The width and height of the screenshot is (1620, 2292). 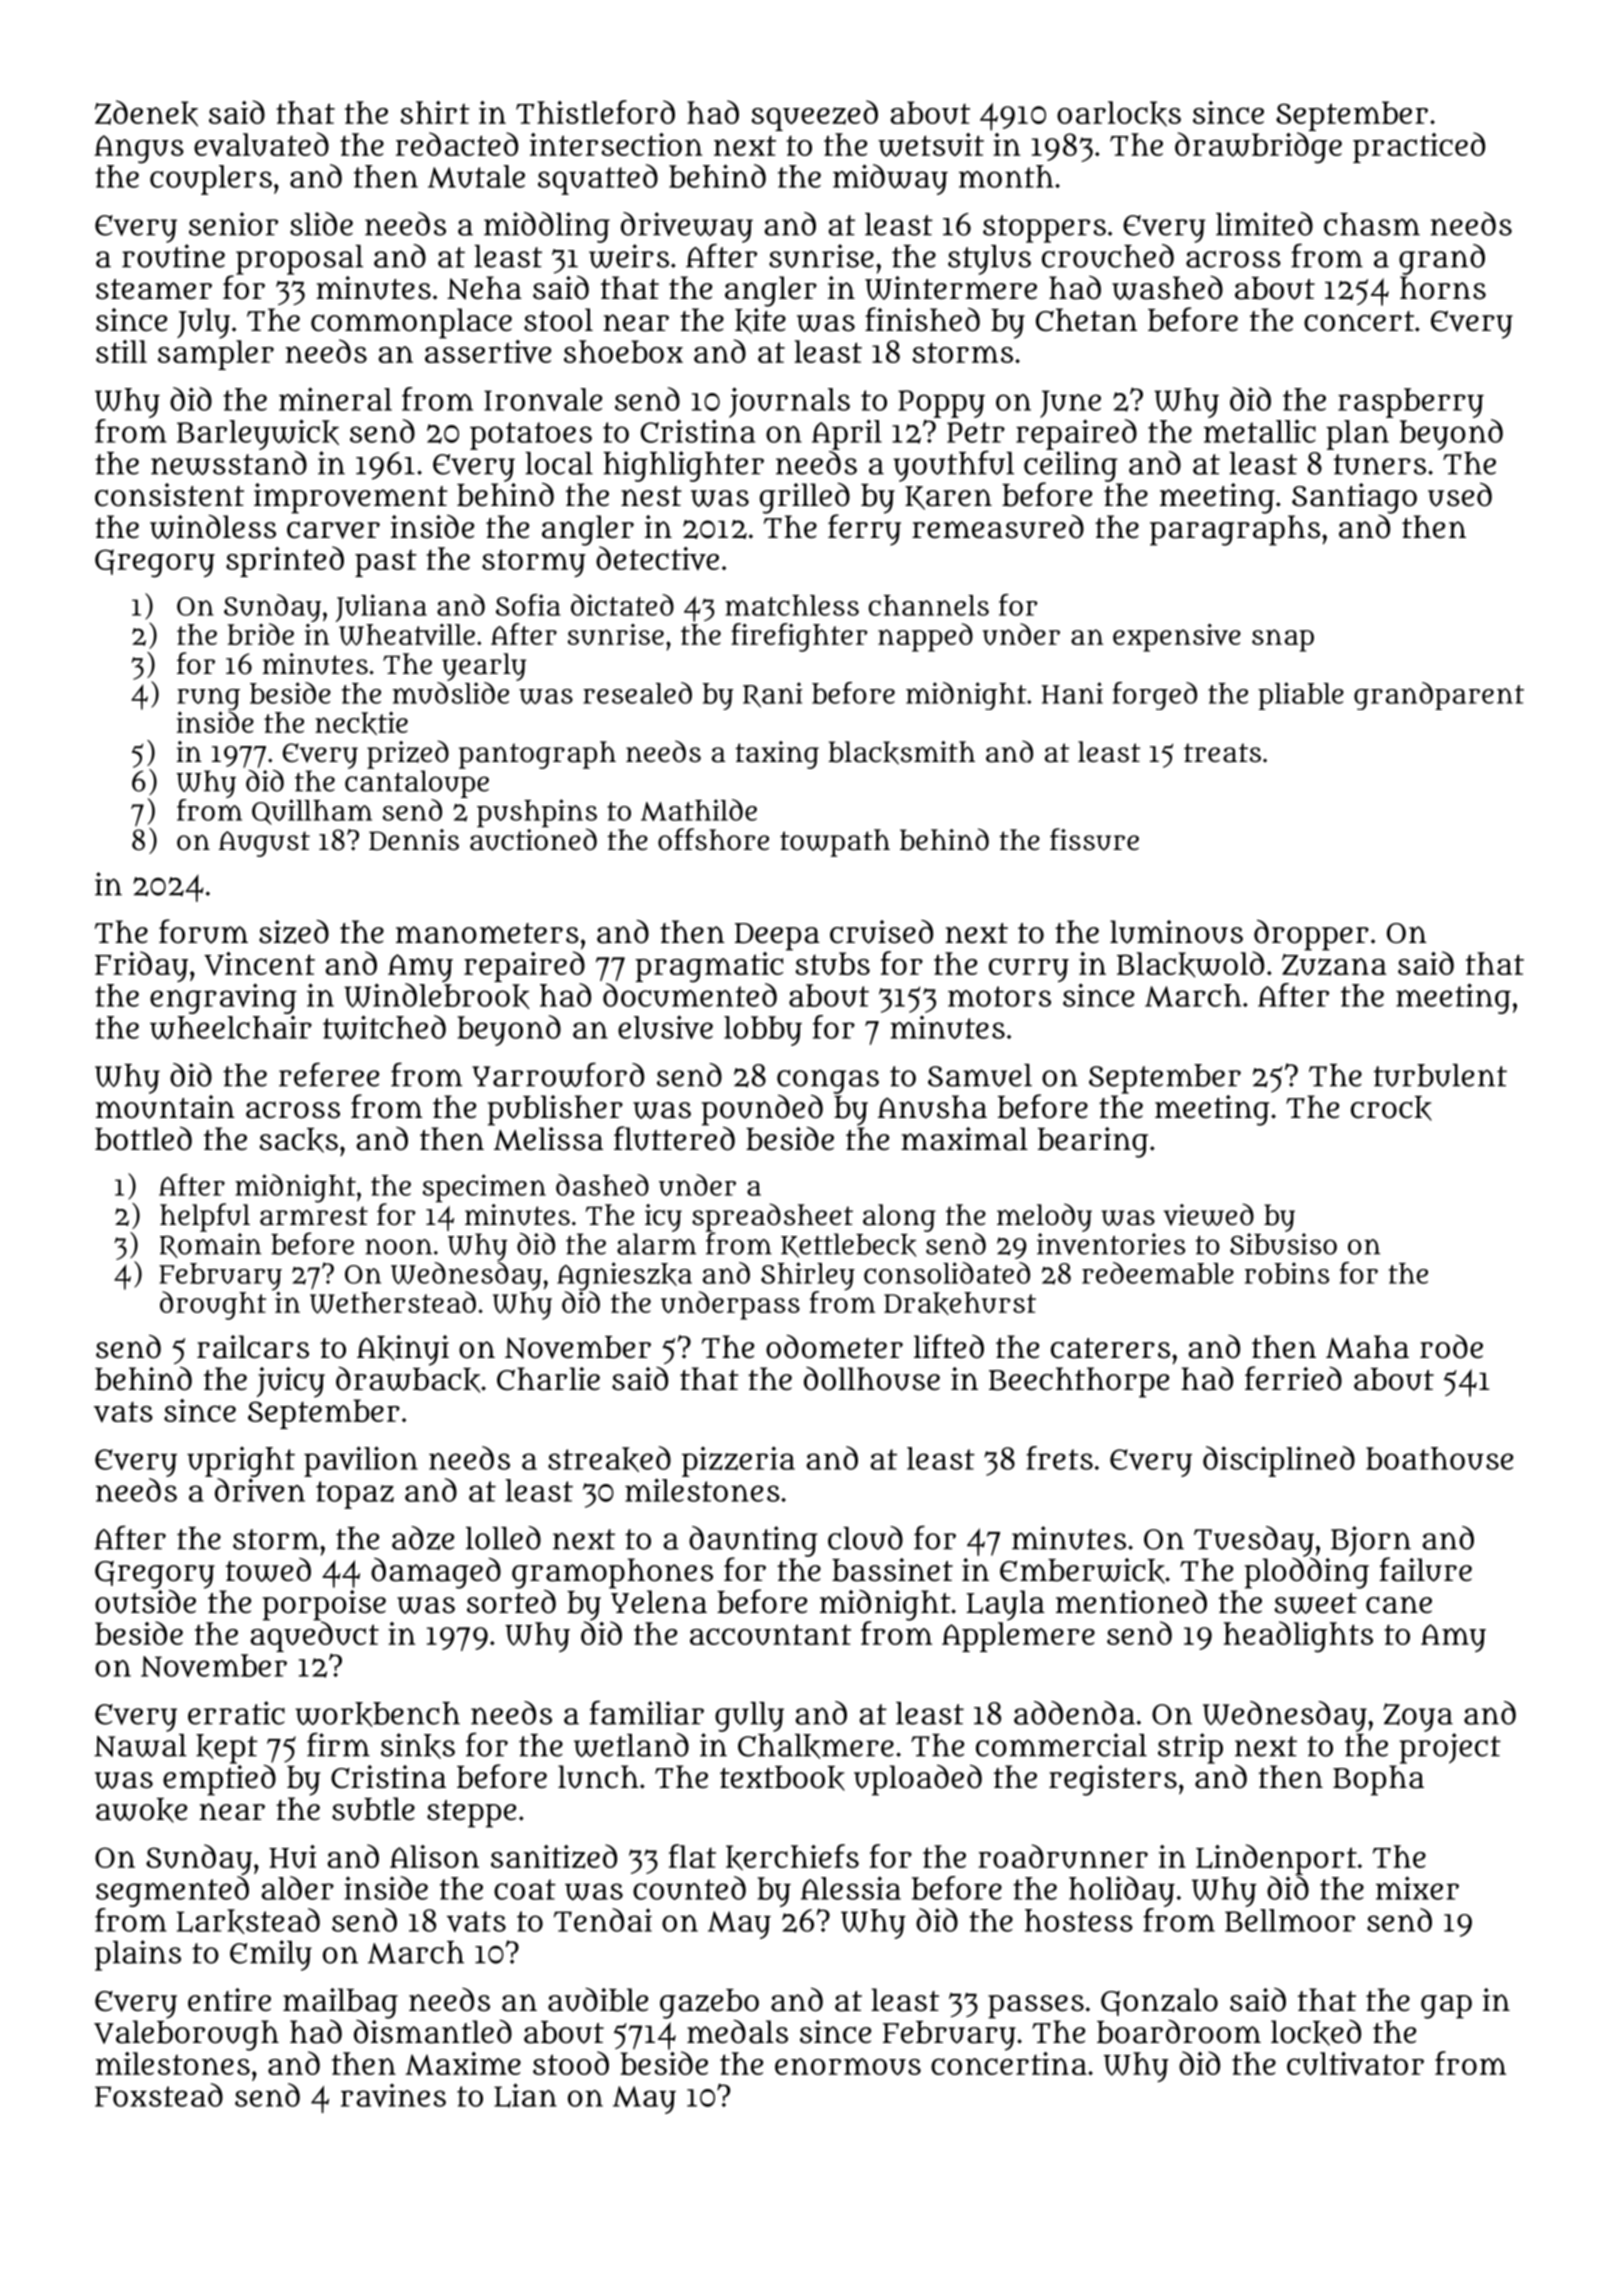 What do you see at coordinates (805, 498) in the screenshot?
I see `grilled` at bounding box center [805, 498].
